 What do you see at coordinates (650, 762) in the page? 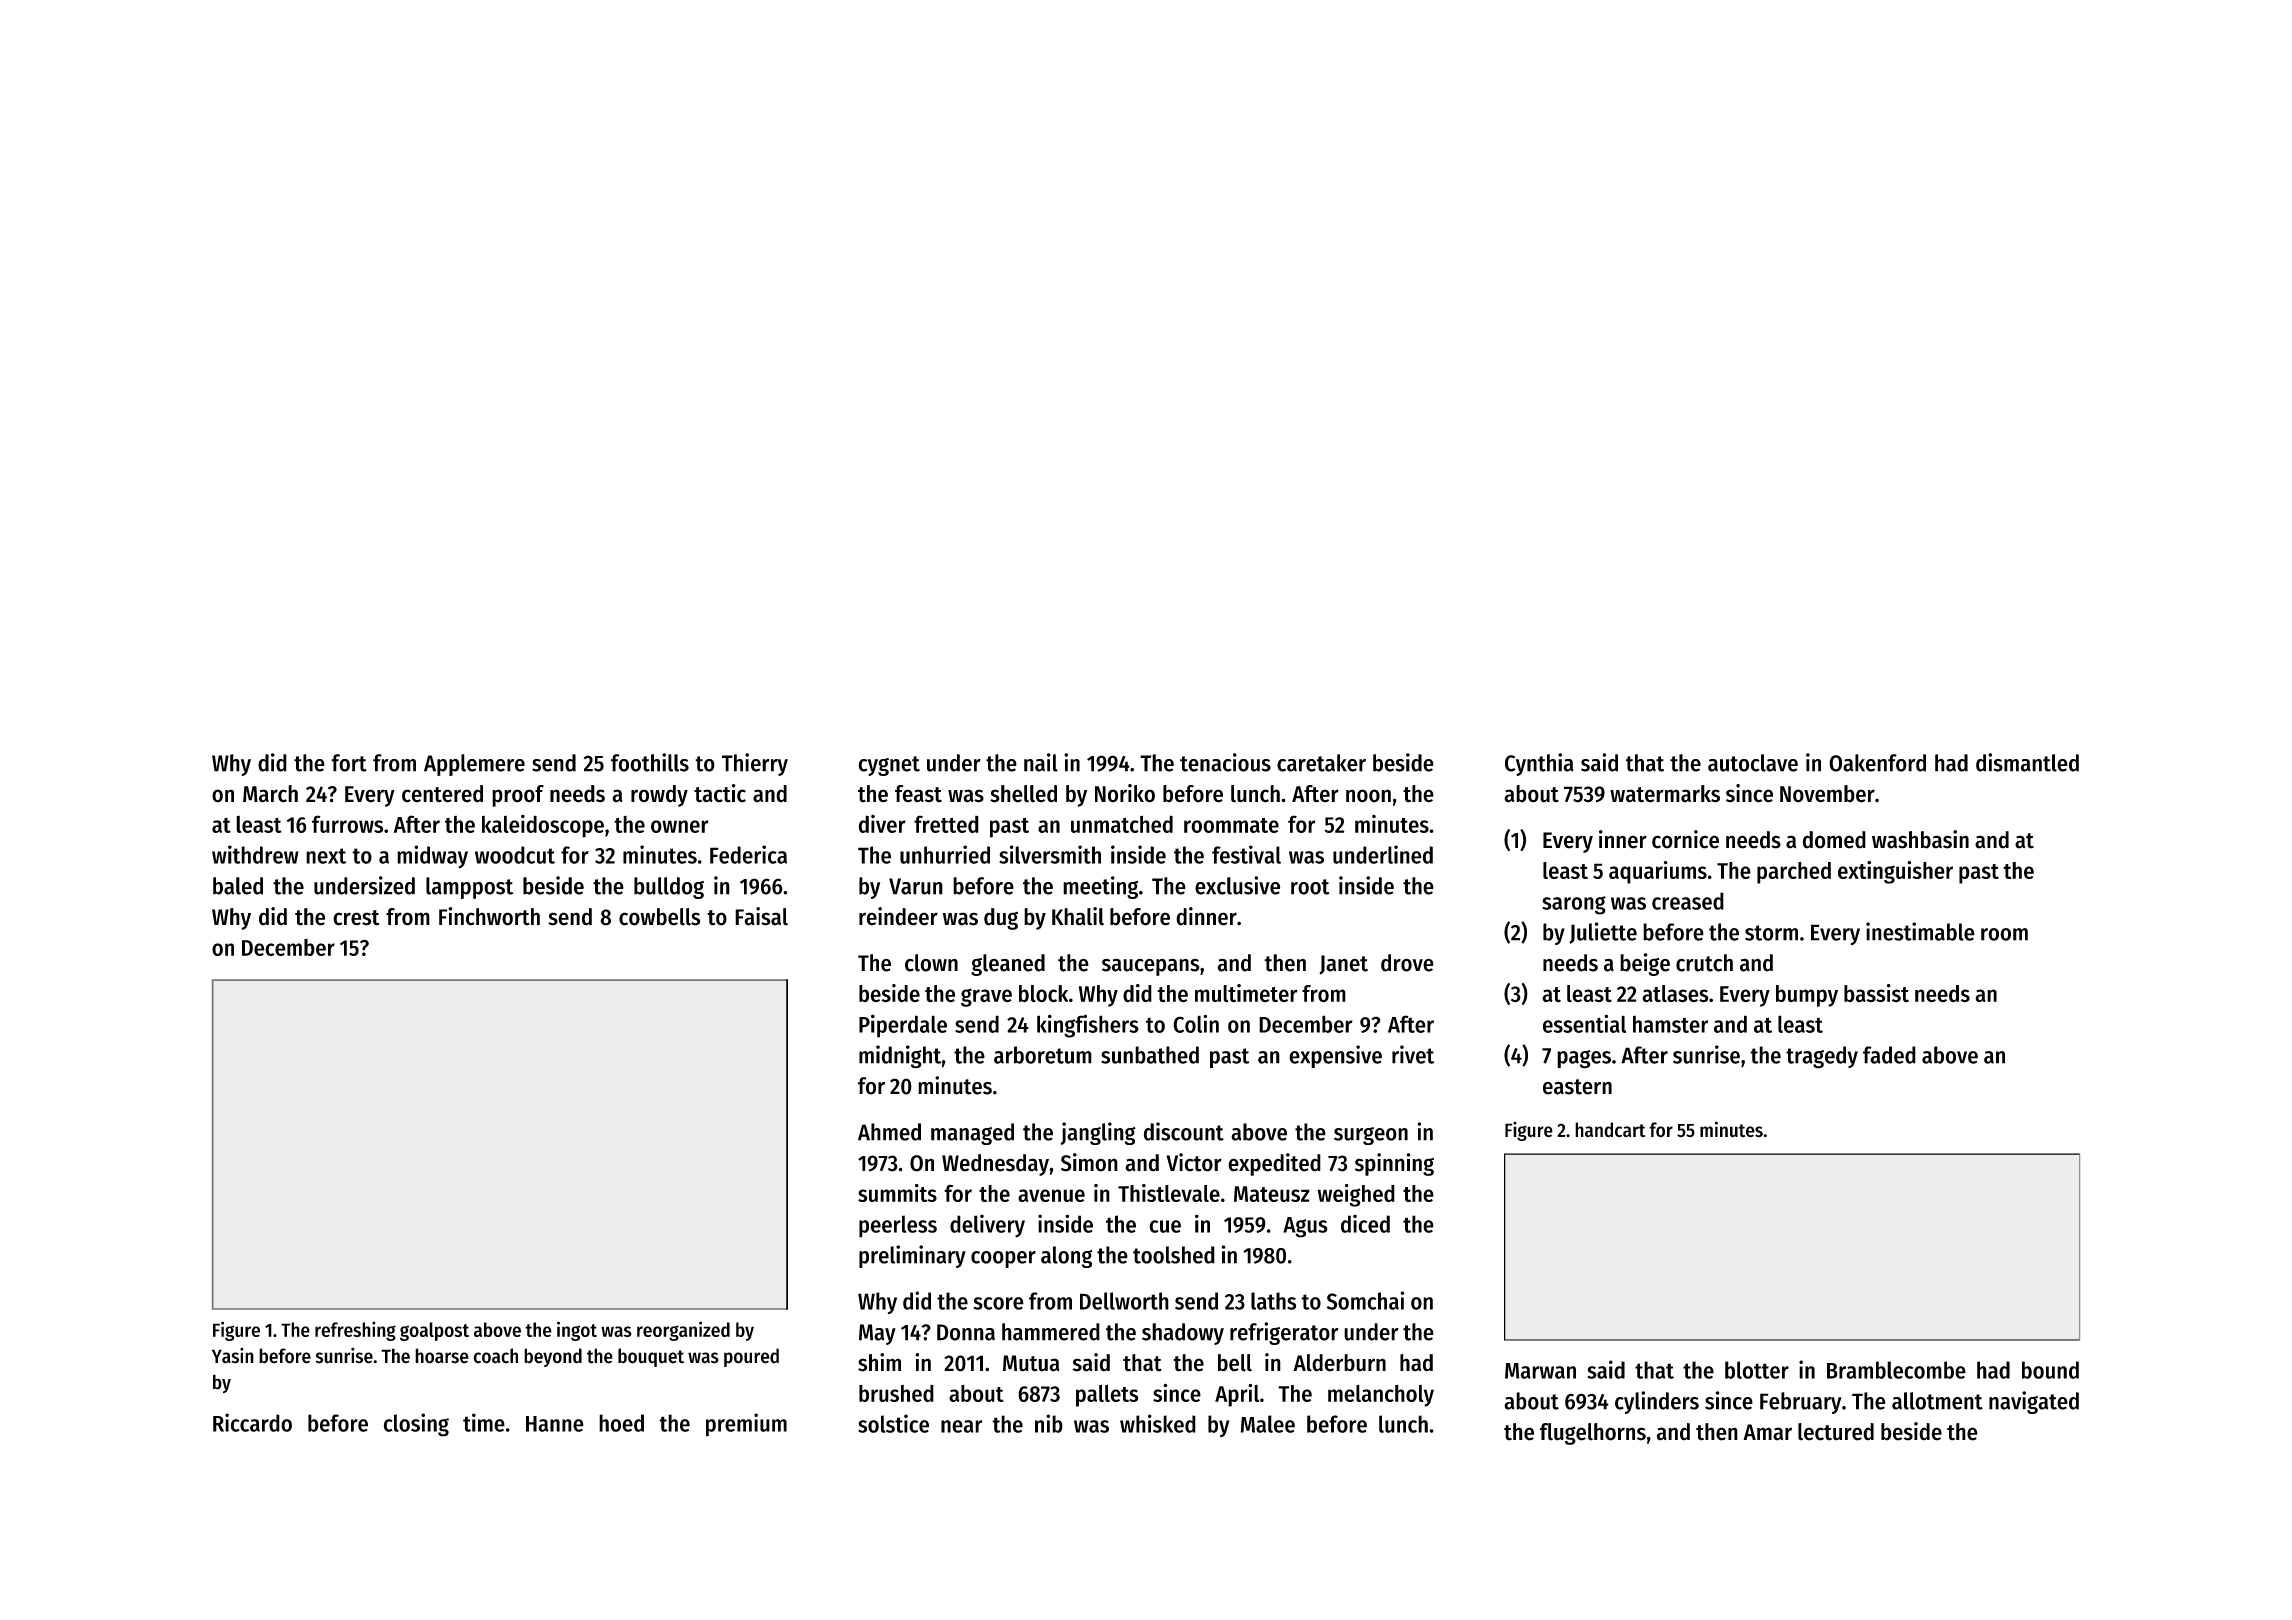
I see `foothills` at bounding box center [650, 762].
